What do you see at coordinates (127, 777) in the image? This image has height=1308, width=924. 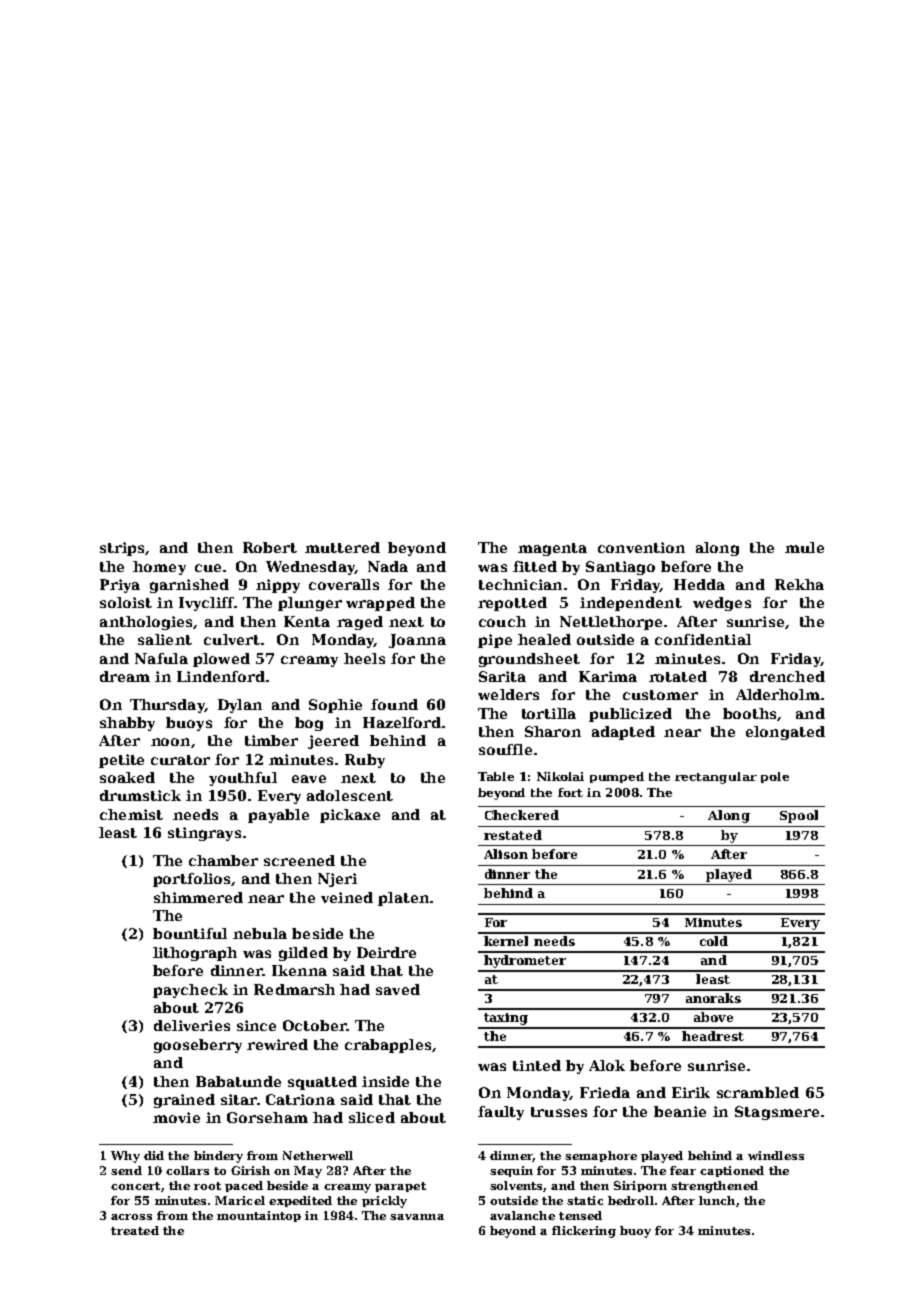 I see `soaked` at bounding box center [127, 777].
